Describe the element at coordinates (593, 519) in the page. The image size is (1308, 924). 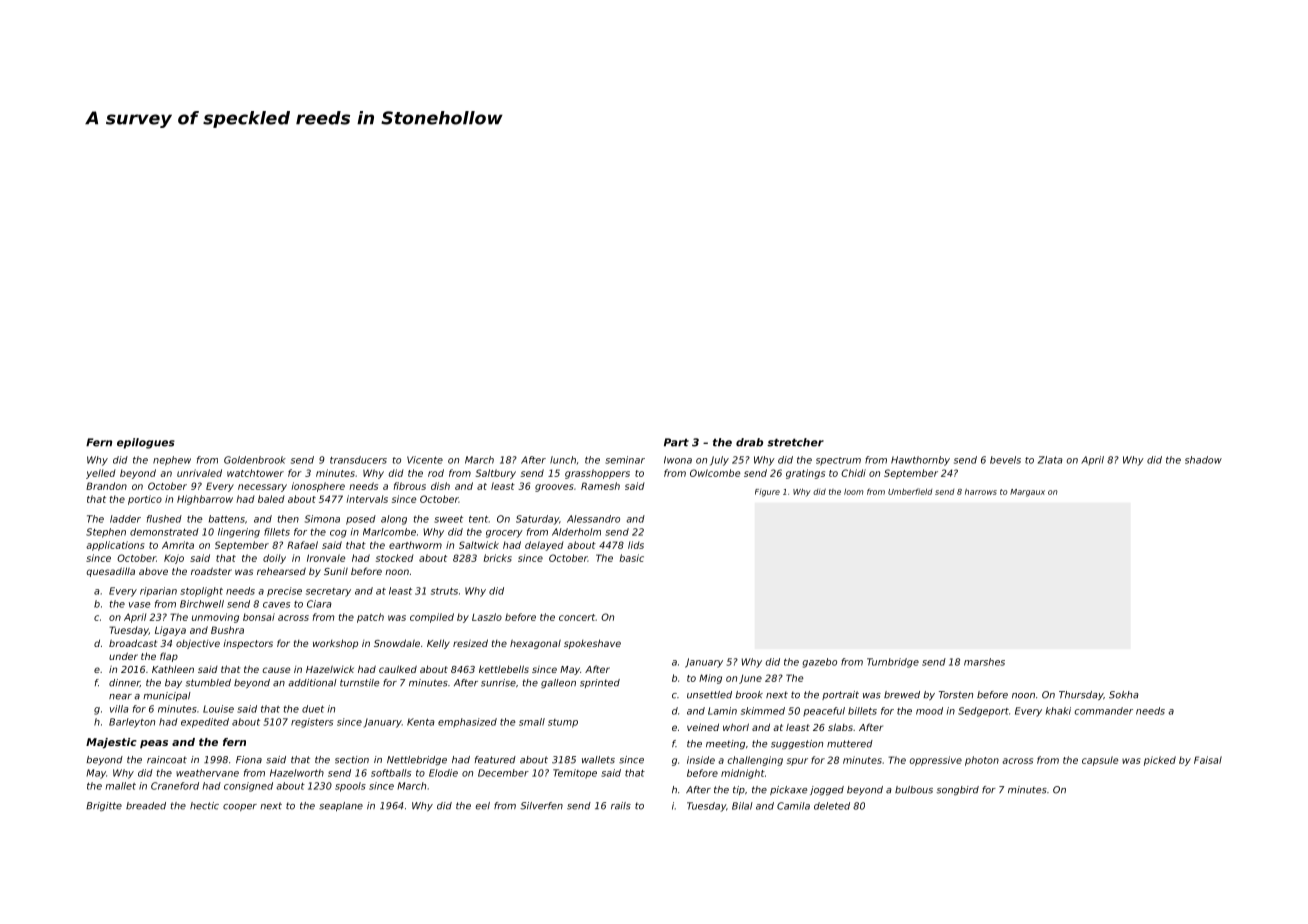
I see `Alessandro` at that location.
